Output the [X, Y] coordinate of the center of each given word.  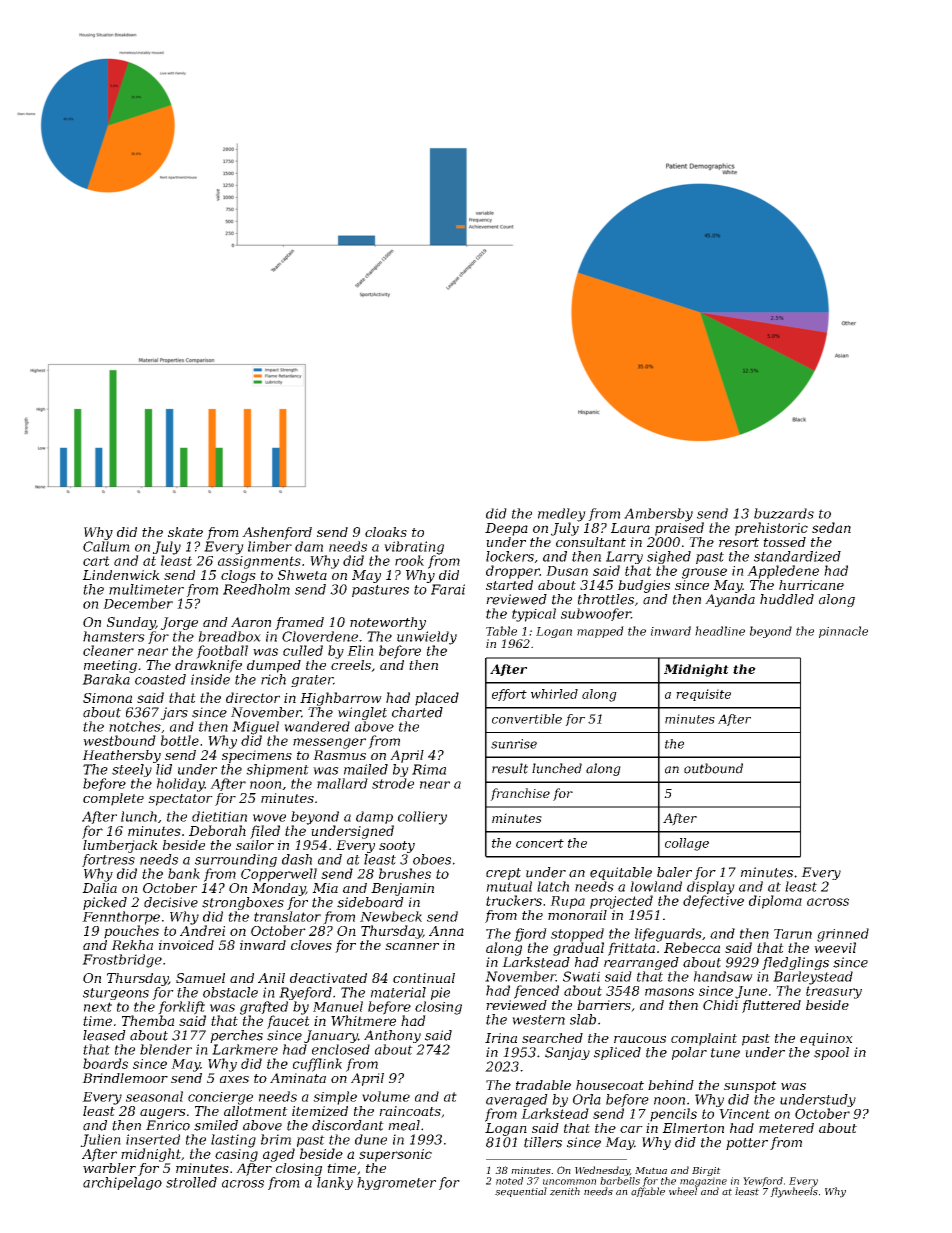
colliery [422, 818]
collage [687, 844]
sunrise [514, 744]
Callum [106, 546]
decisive [171, 902]
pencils [673, 1115]
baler [674, 872]
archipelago [122, 1183]
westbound [119, 740]
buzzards [784, 513]
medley [562, 515]
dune [371, 1139]
